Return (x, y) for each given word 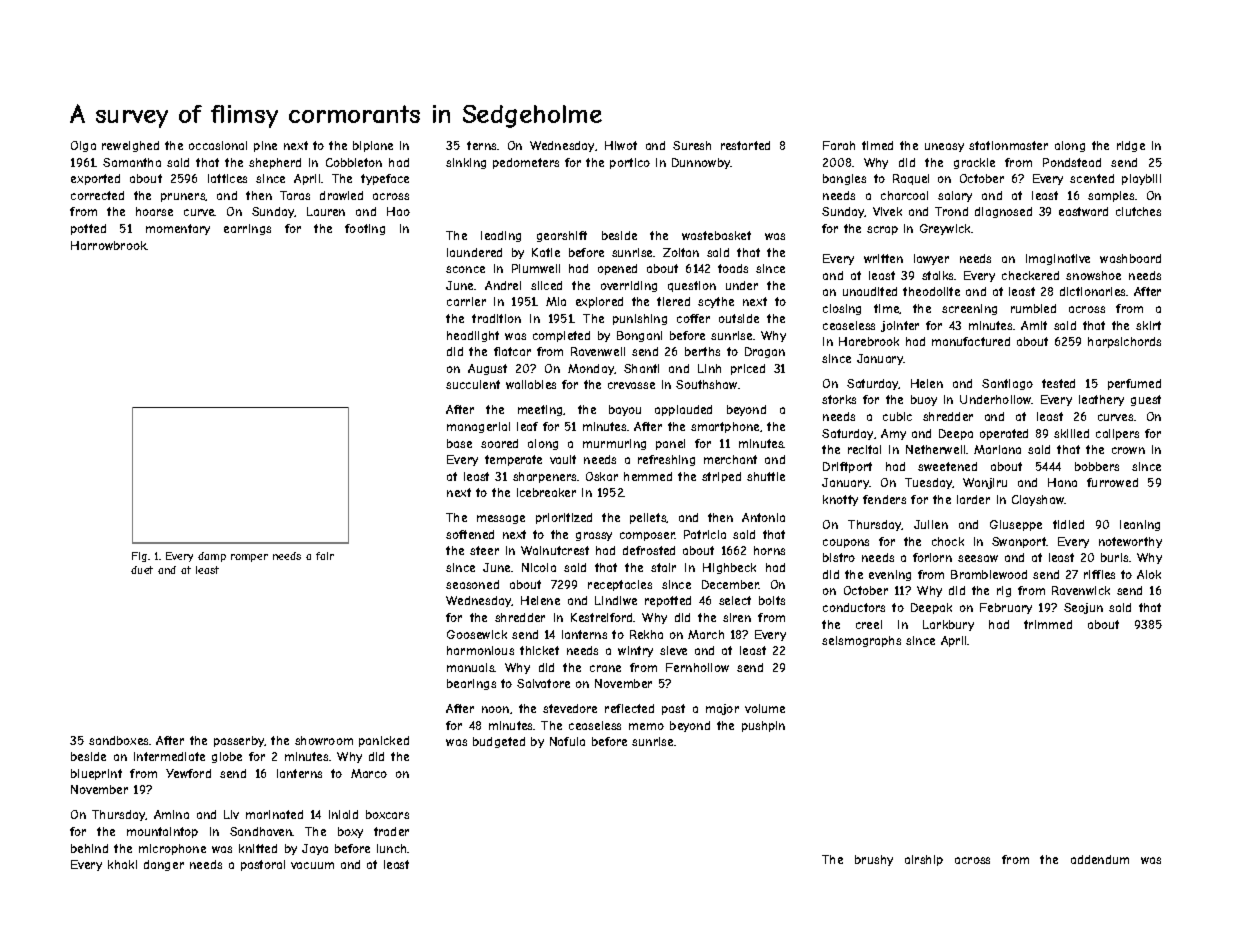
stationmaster (1008, 145)
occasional (218, 145)
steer (484, 550)
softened (470, 534)
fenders (884, 499)
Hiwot (621, 145)
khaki (122, 864)
